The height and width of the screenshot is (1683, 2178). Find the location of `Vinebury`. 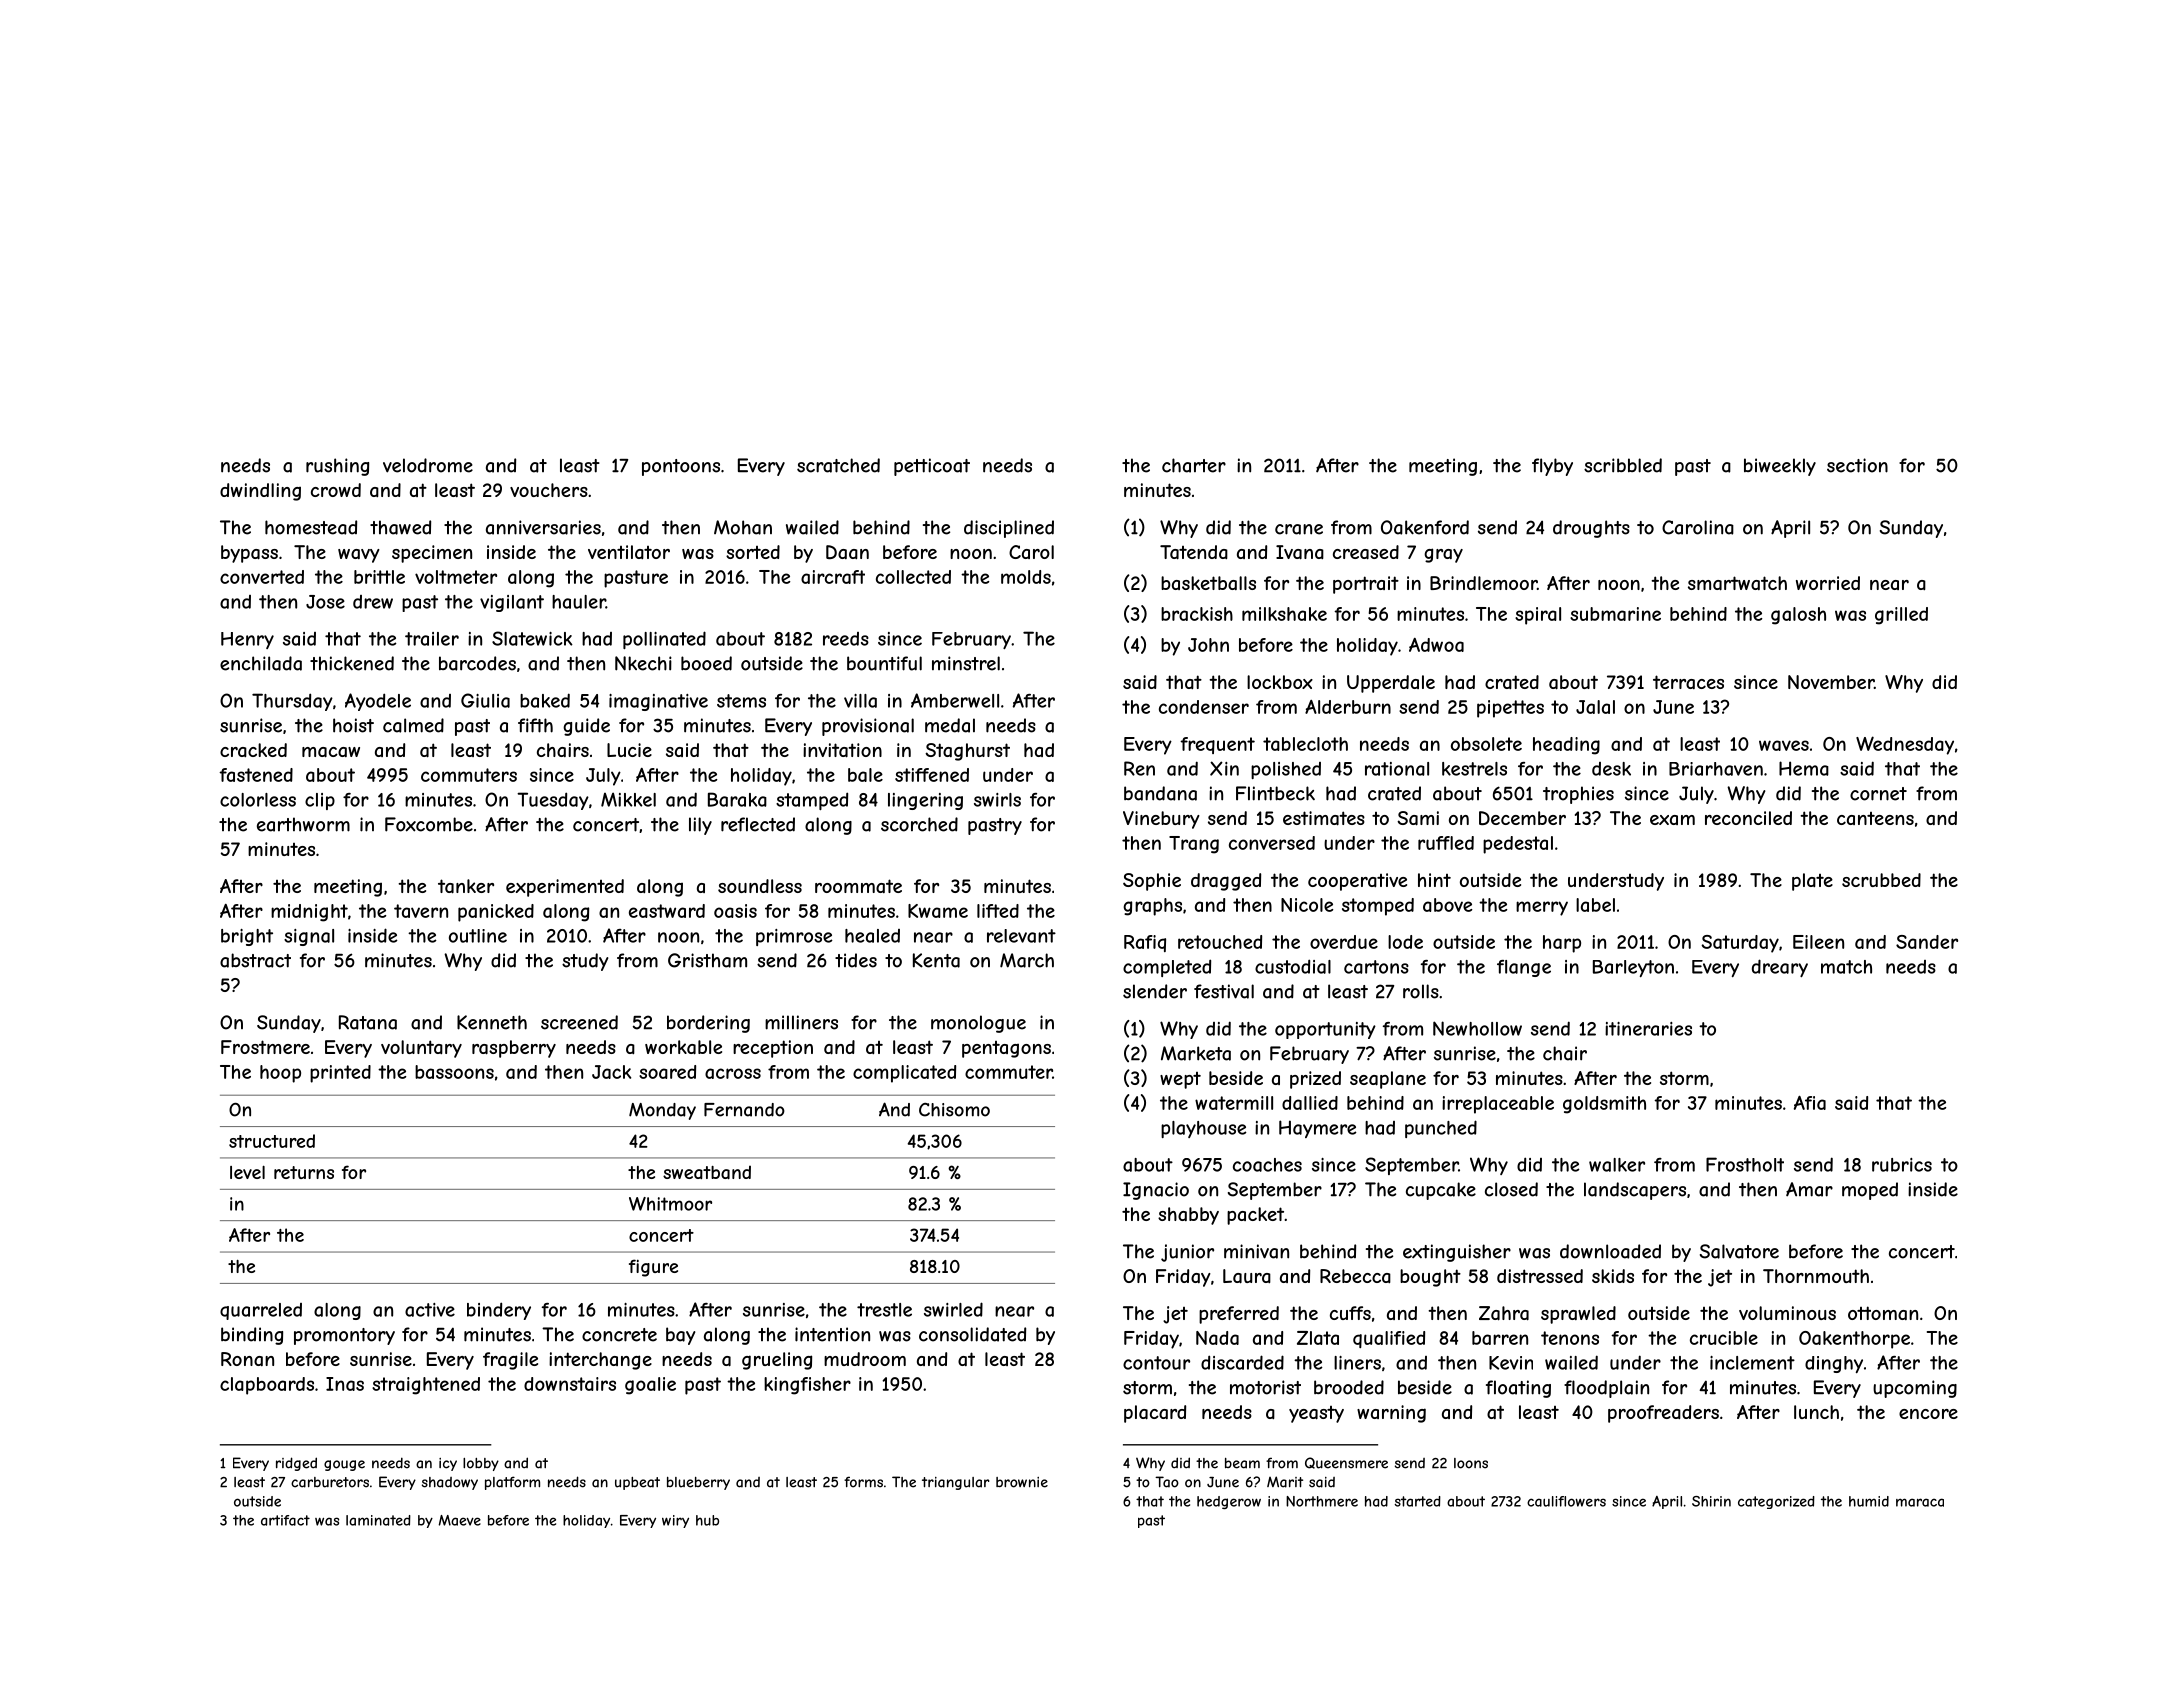

Vinebury is located at coordinates (1161, 820).
